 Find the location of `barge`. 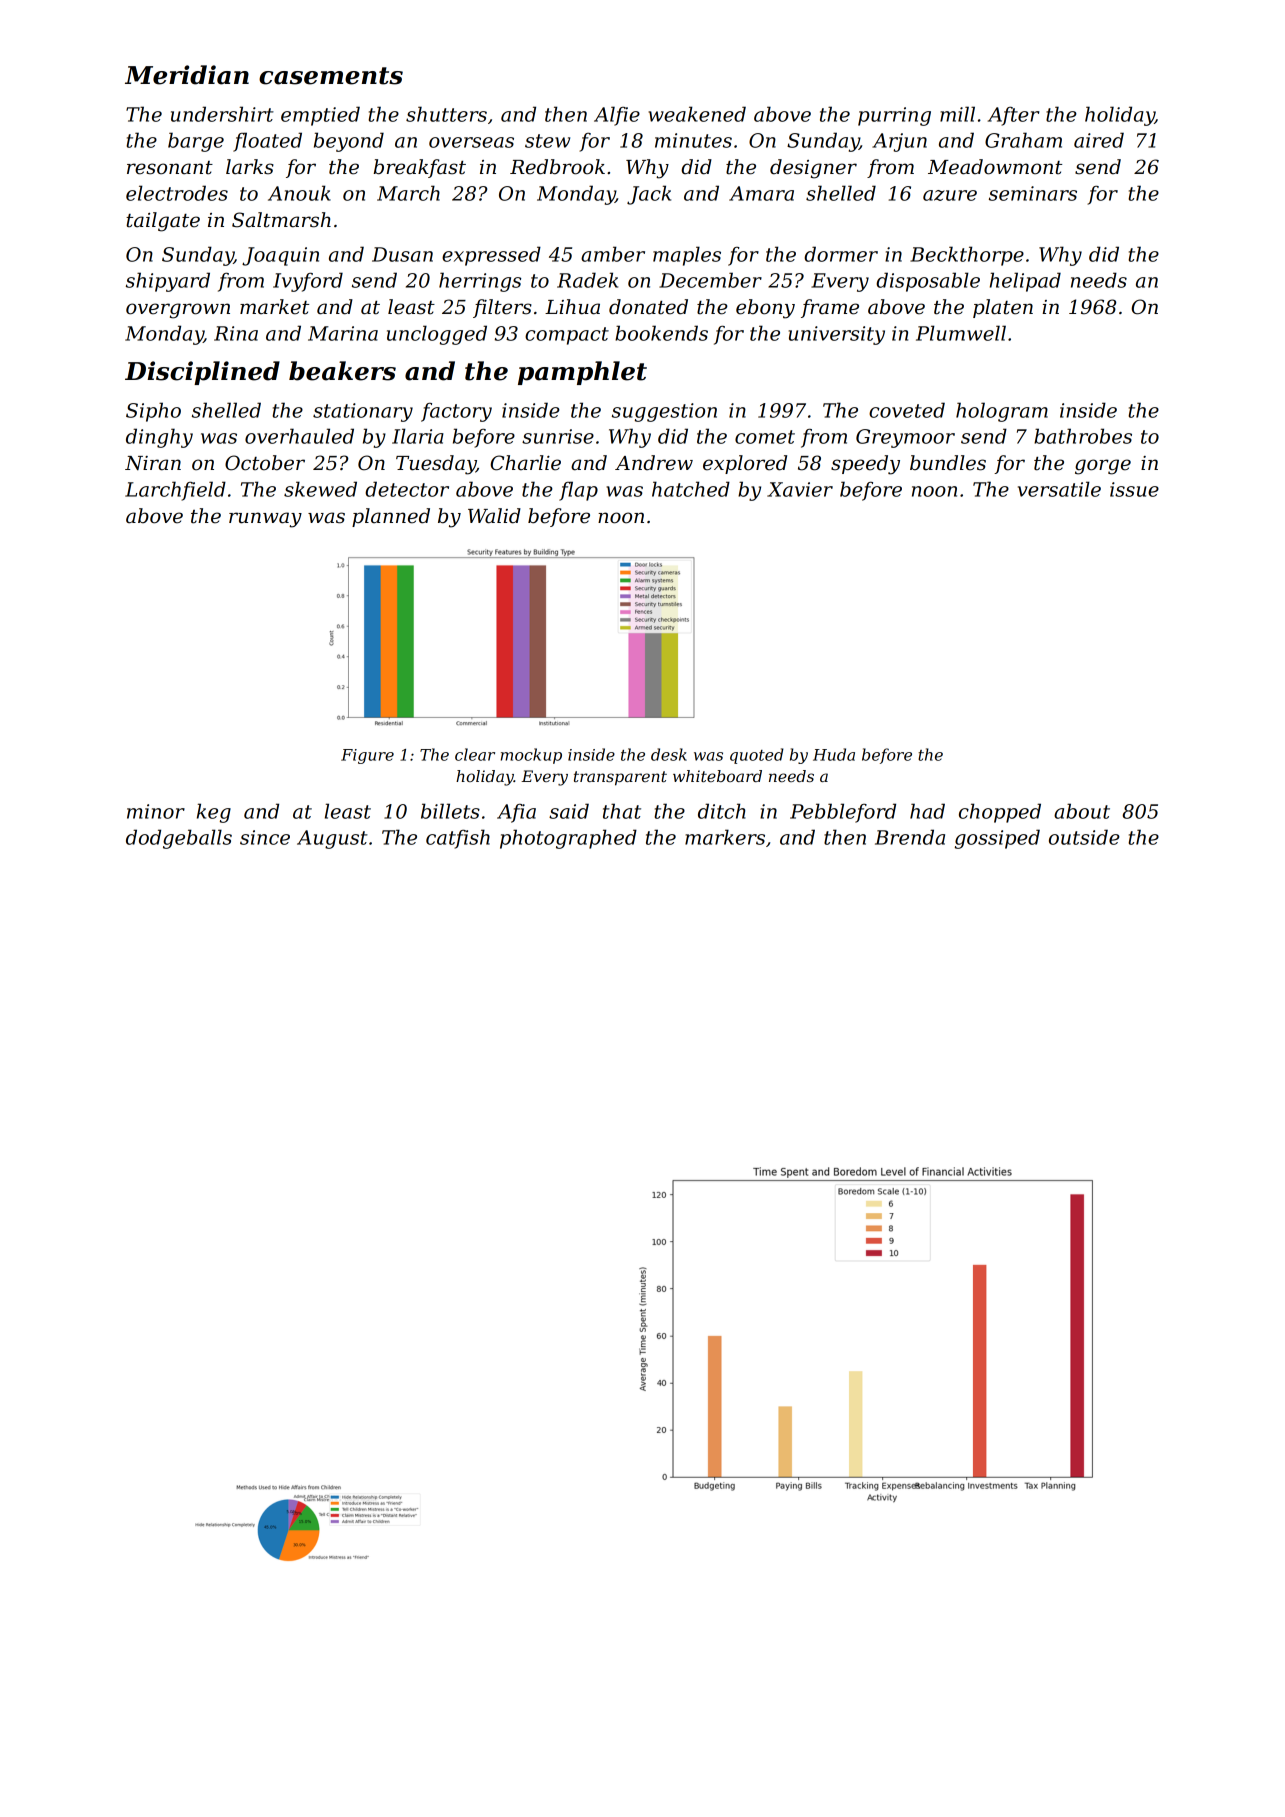

barge is located at coordinates (196, 142).
